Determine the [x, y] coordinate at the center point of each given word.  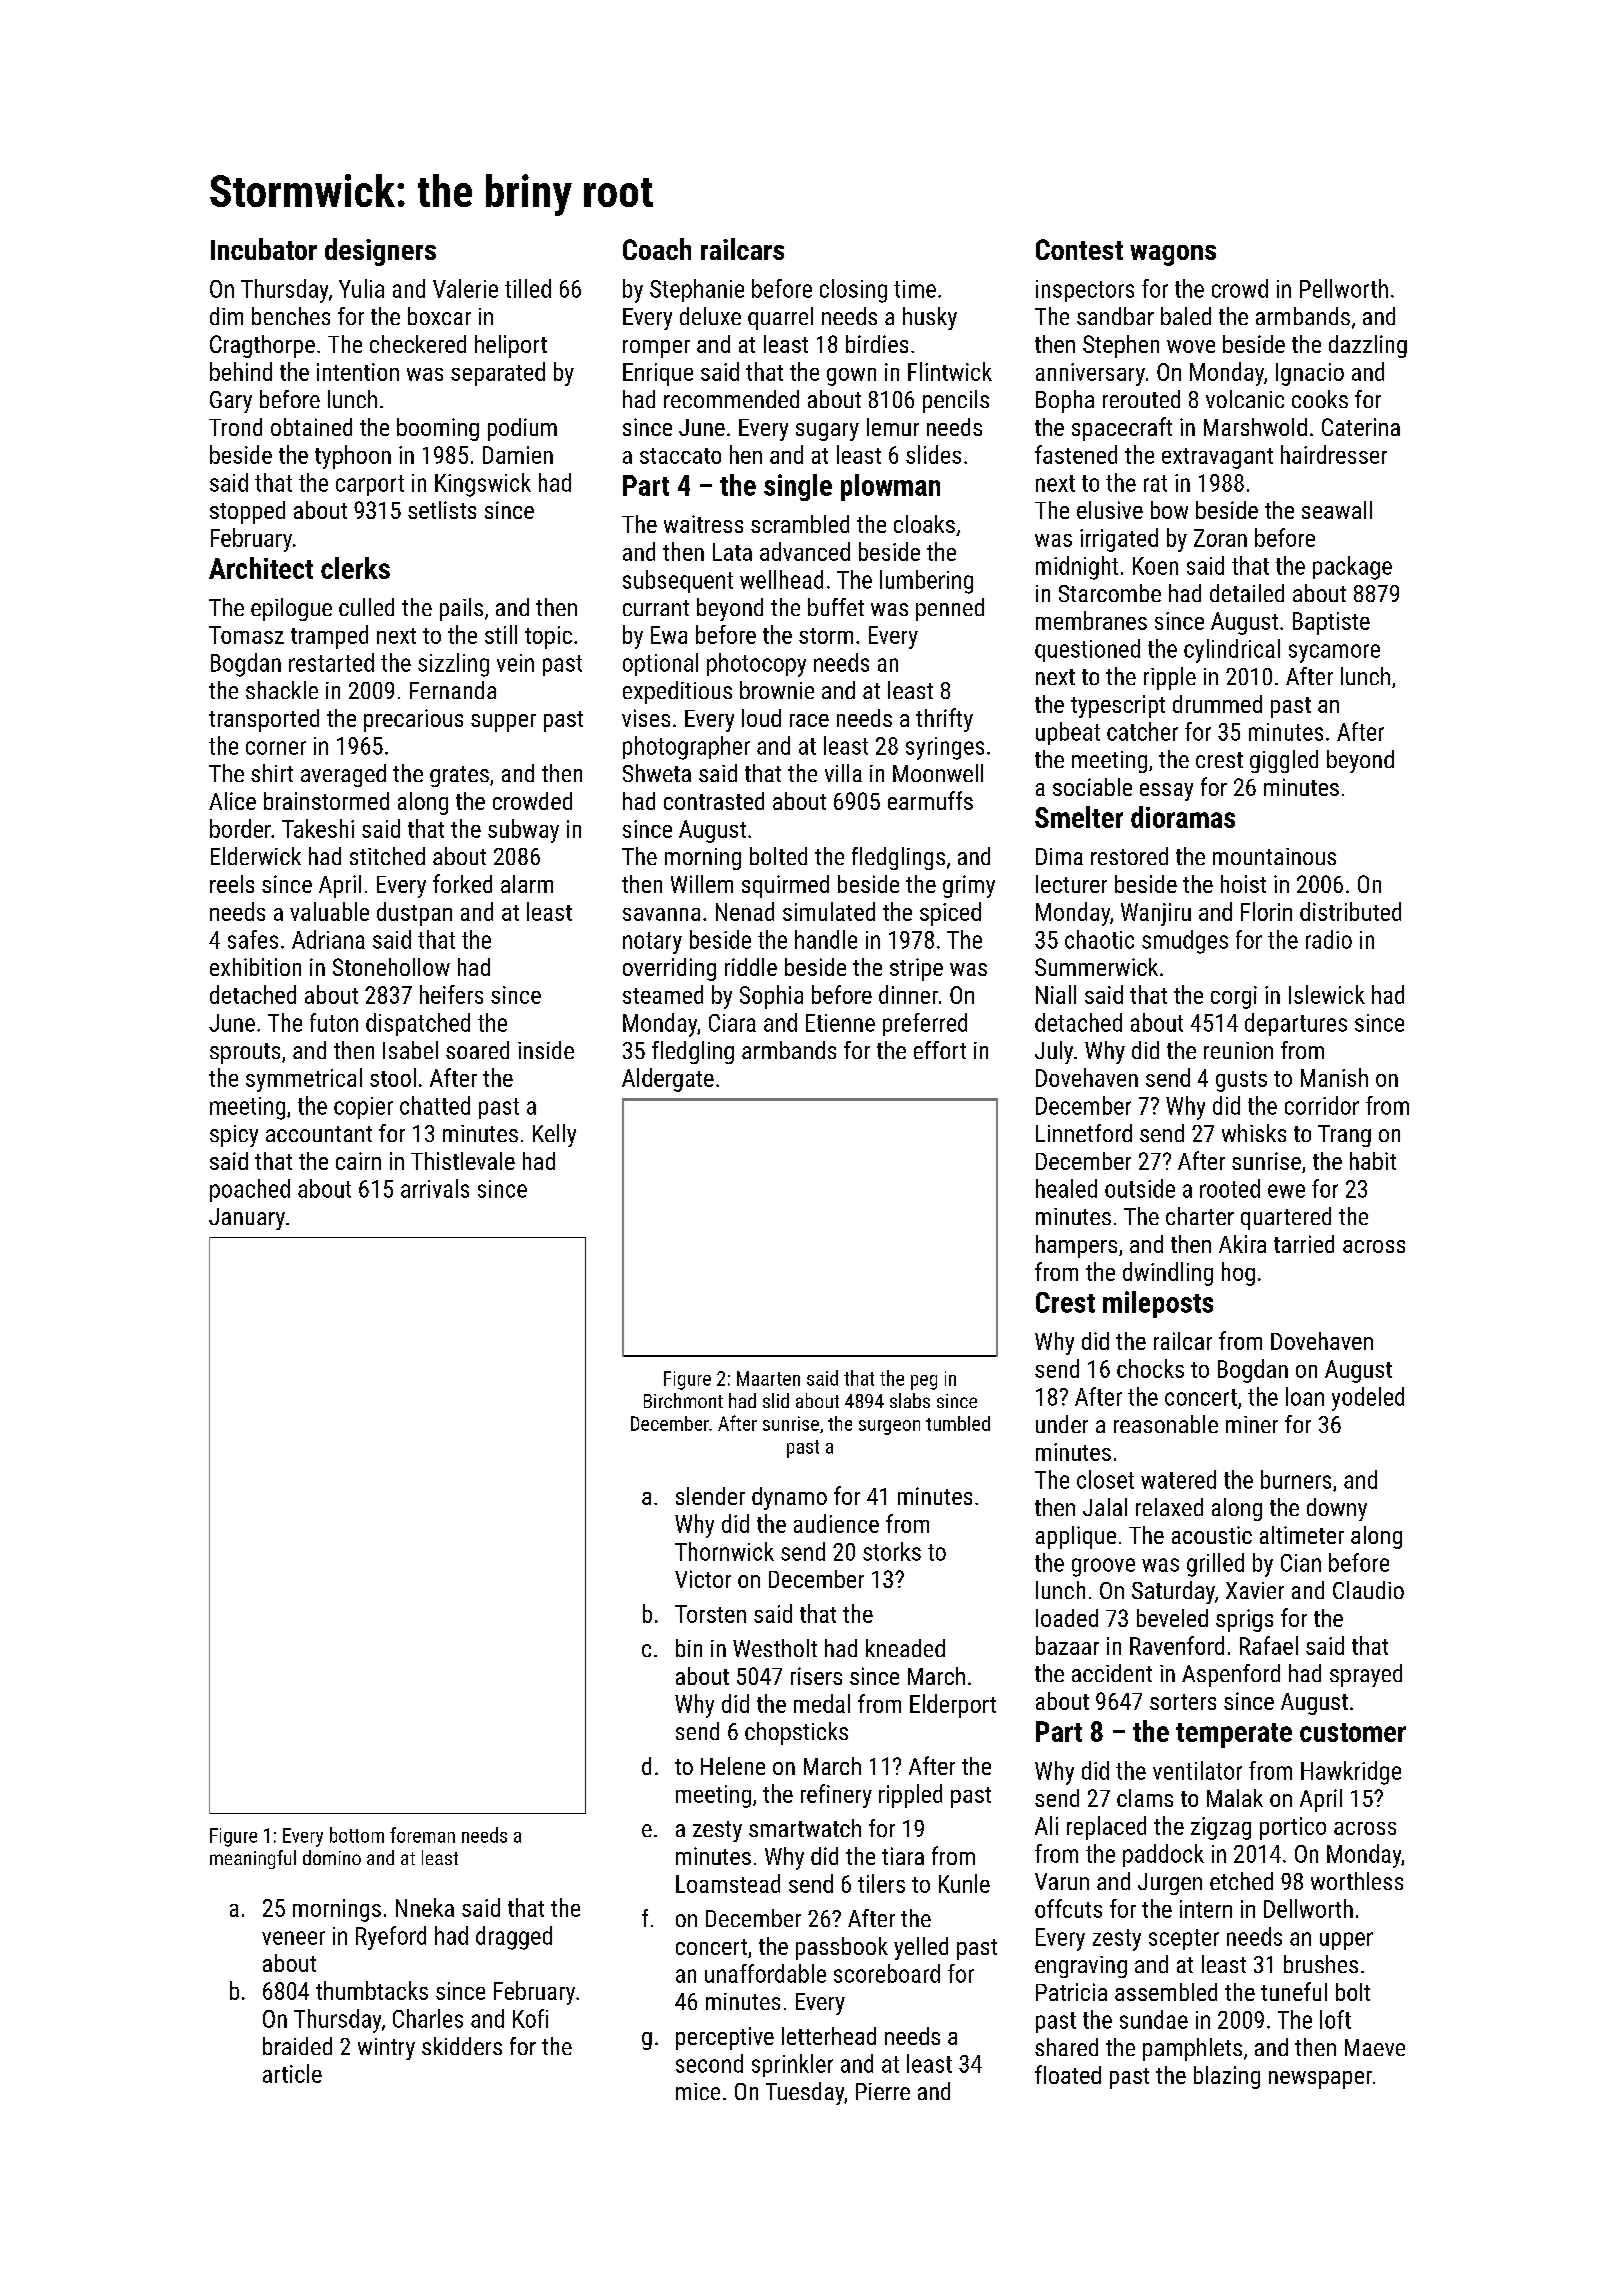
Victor [703, 1579]
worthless [1357, 1881]
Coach [657, 249]
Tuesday [805, 2093]
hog [1238, 1274]
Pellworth [1344, 288]
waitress [703, 524]
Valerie [465, 288]
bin [689, 1648]
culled [366, 607]
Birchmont [683, 1400]
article [292, 2073]
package [1352, 568]
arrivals [435, 1188]
